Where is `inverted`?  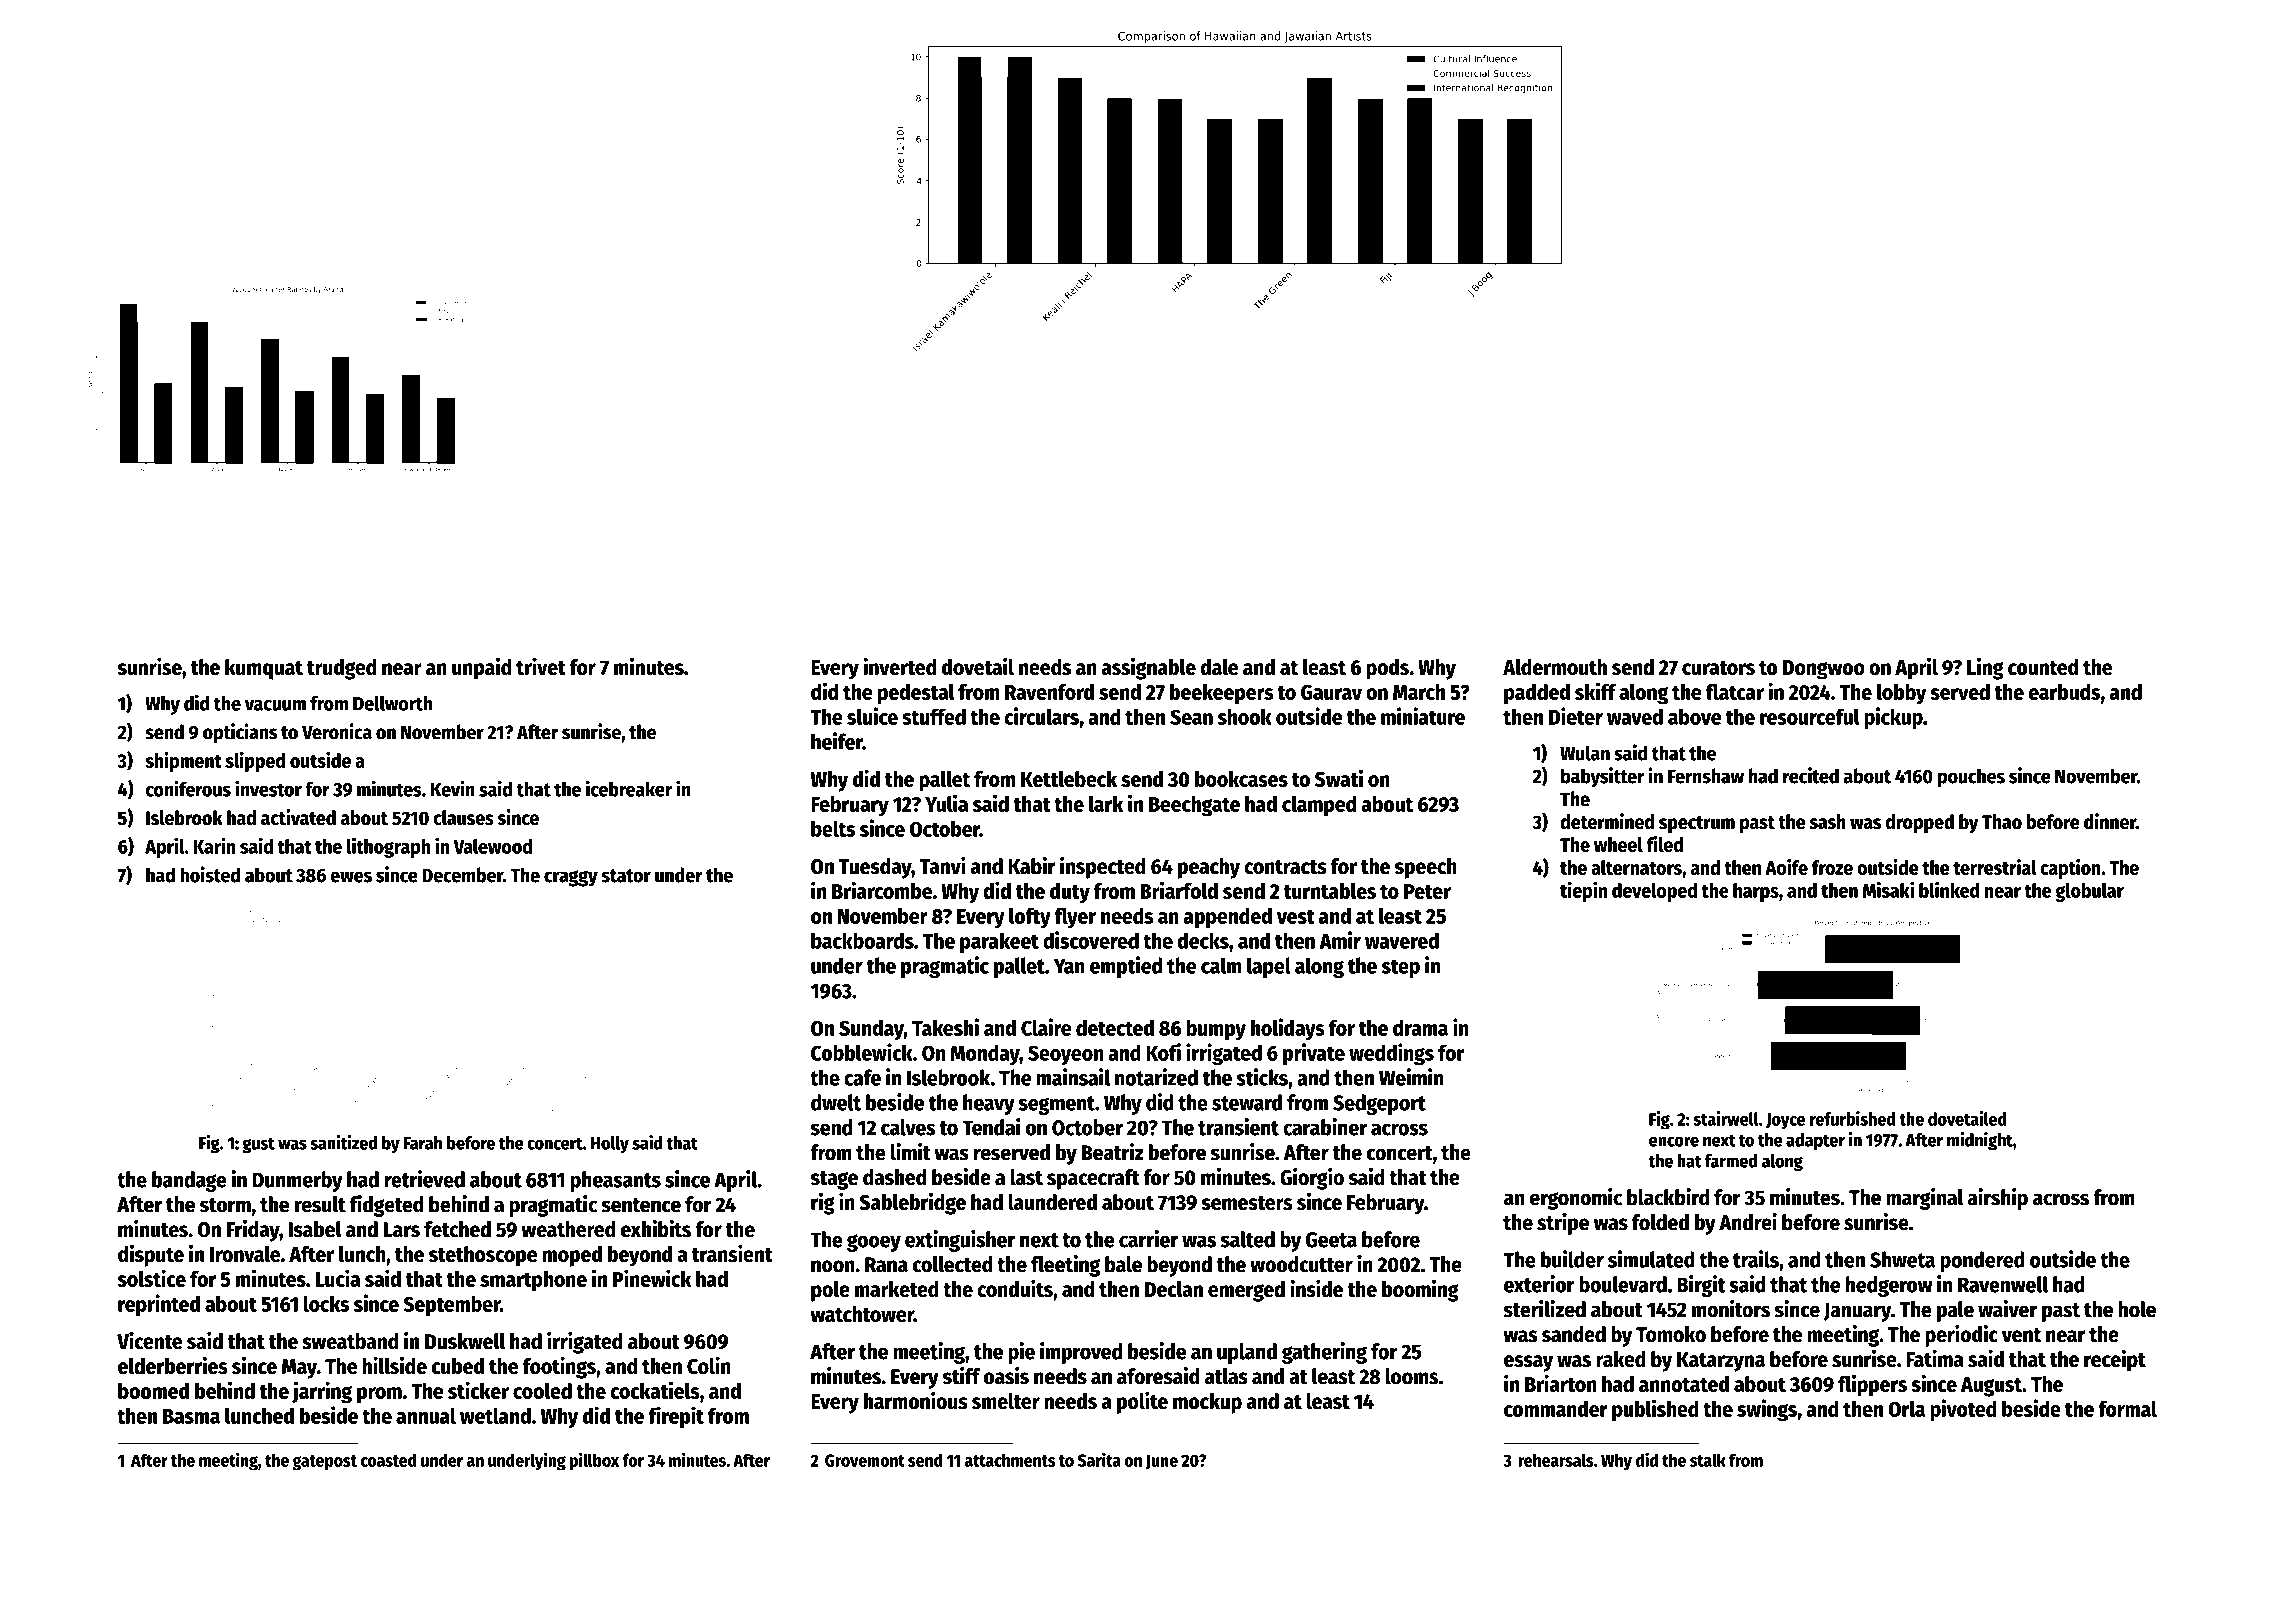 inverted is located at coordinates (900, 666).
